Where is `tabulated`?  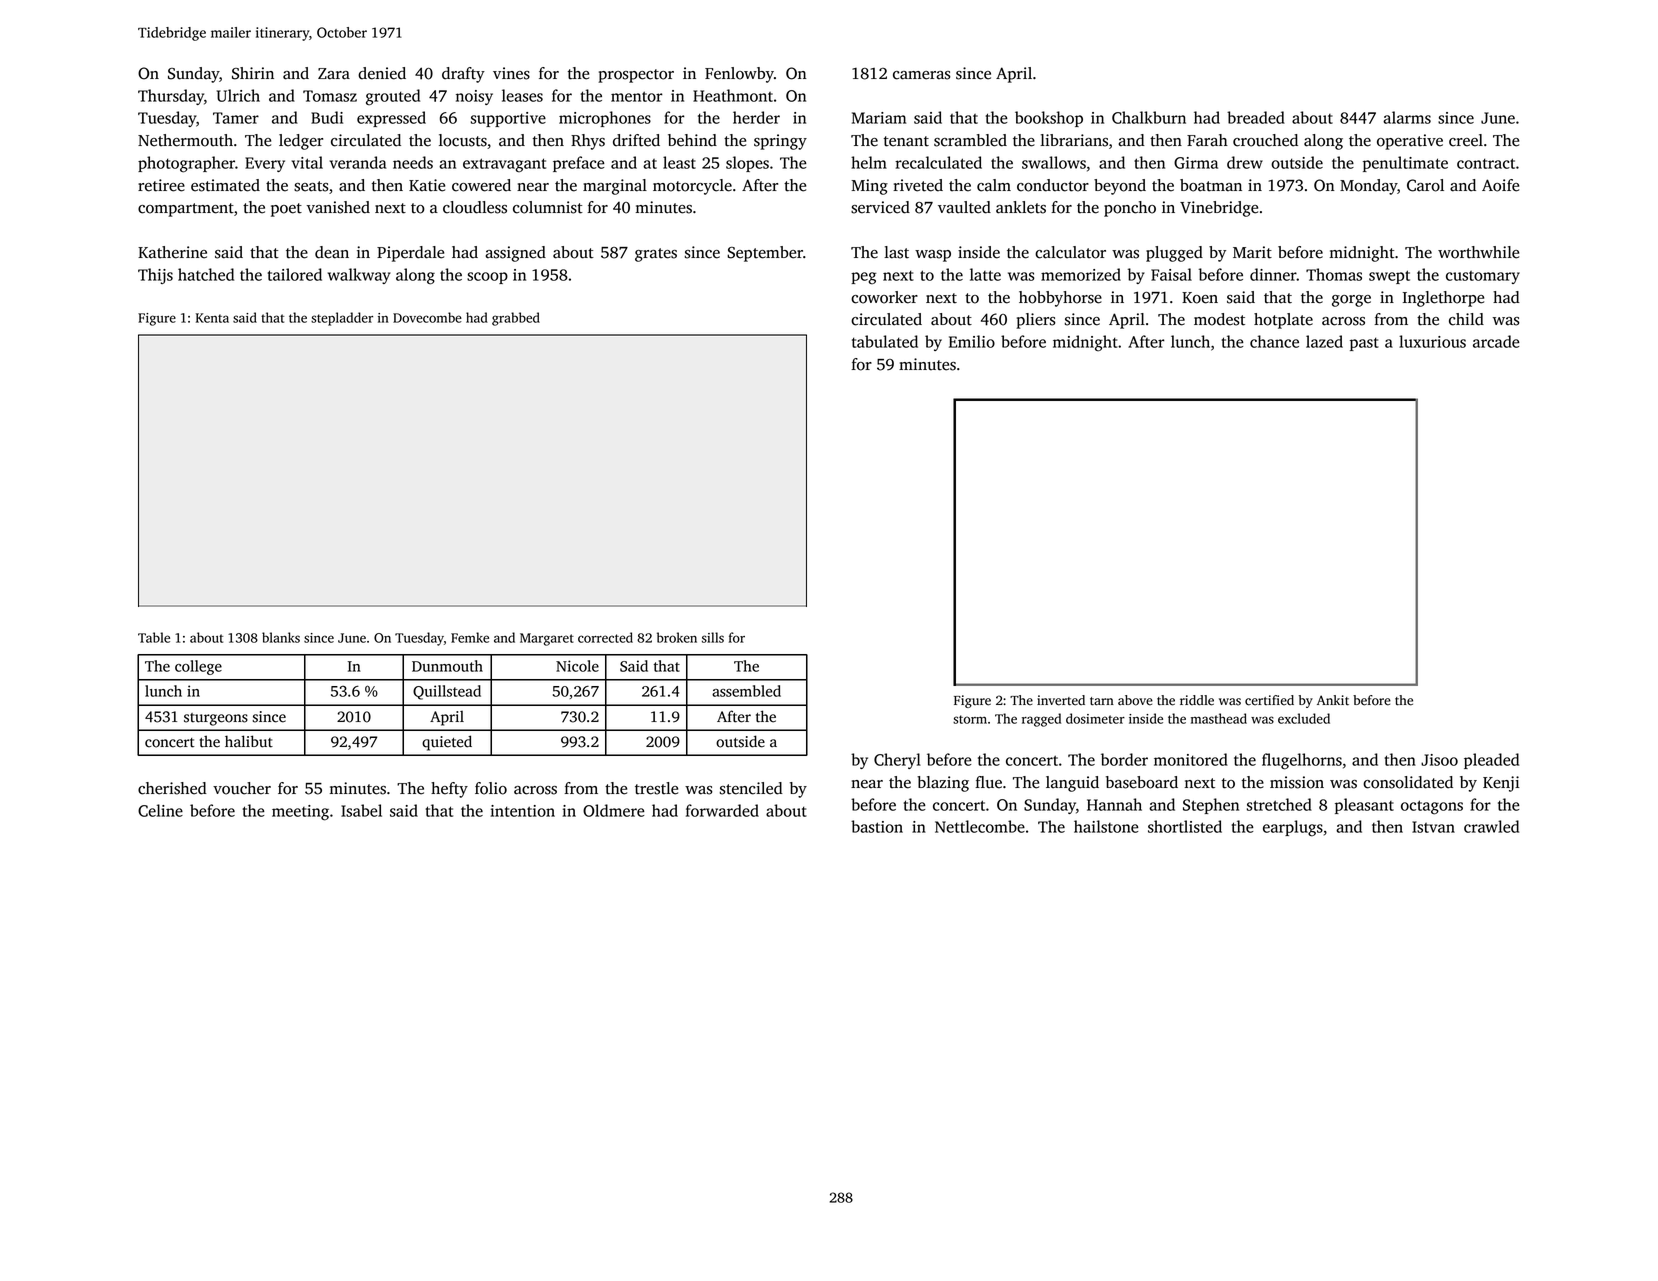
tabulated is located at coordinates (885, 341).
